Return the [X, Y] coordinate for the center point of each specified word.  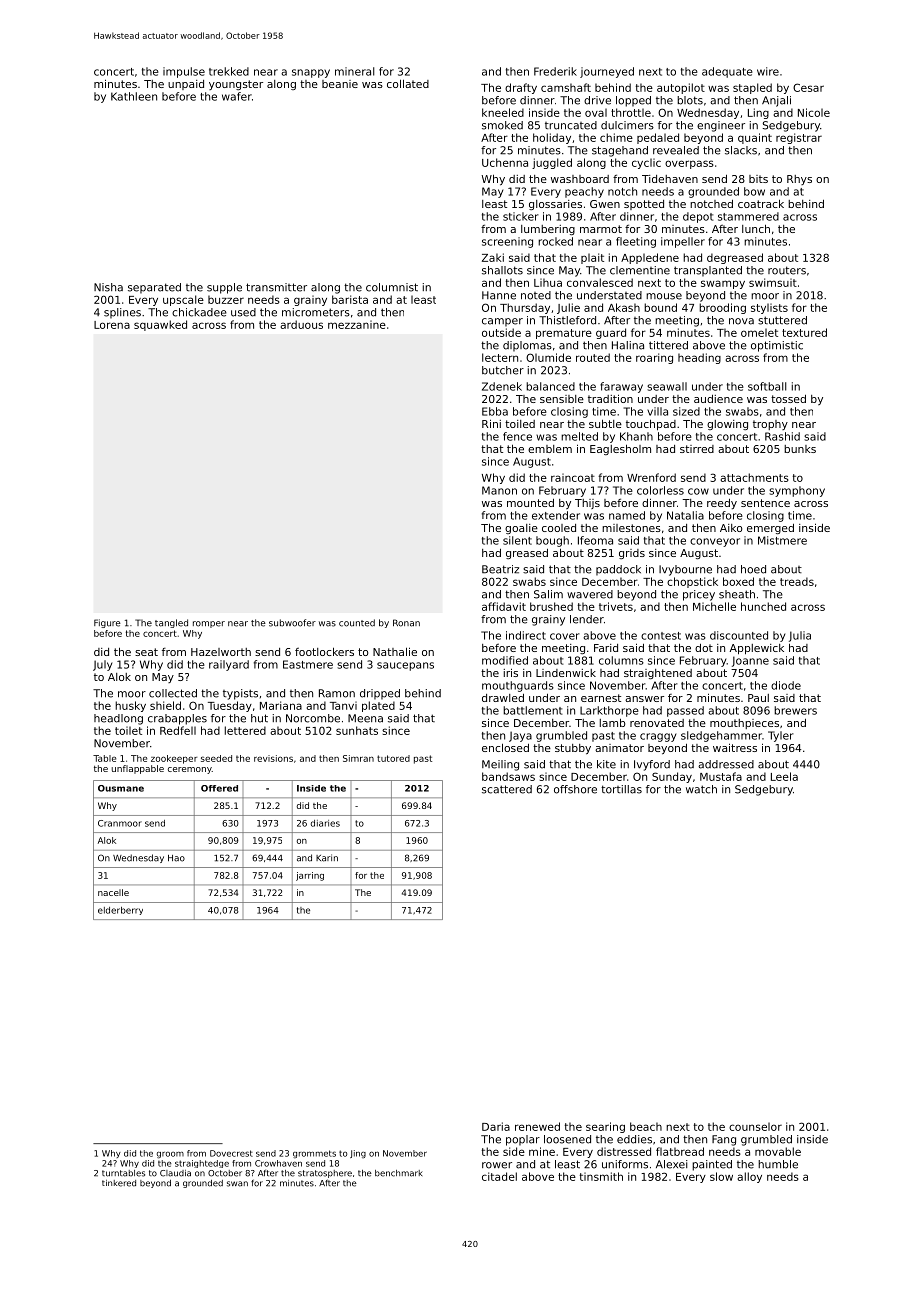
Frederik [555, 71]
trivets [616, 606]
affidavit [504, 606]
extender [556, 515]
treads [797, 581]
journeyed [607, 72]
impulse [184, 72]
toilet [128, 730]
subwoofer [292, 623]
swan [237, 1184]
